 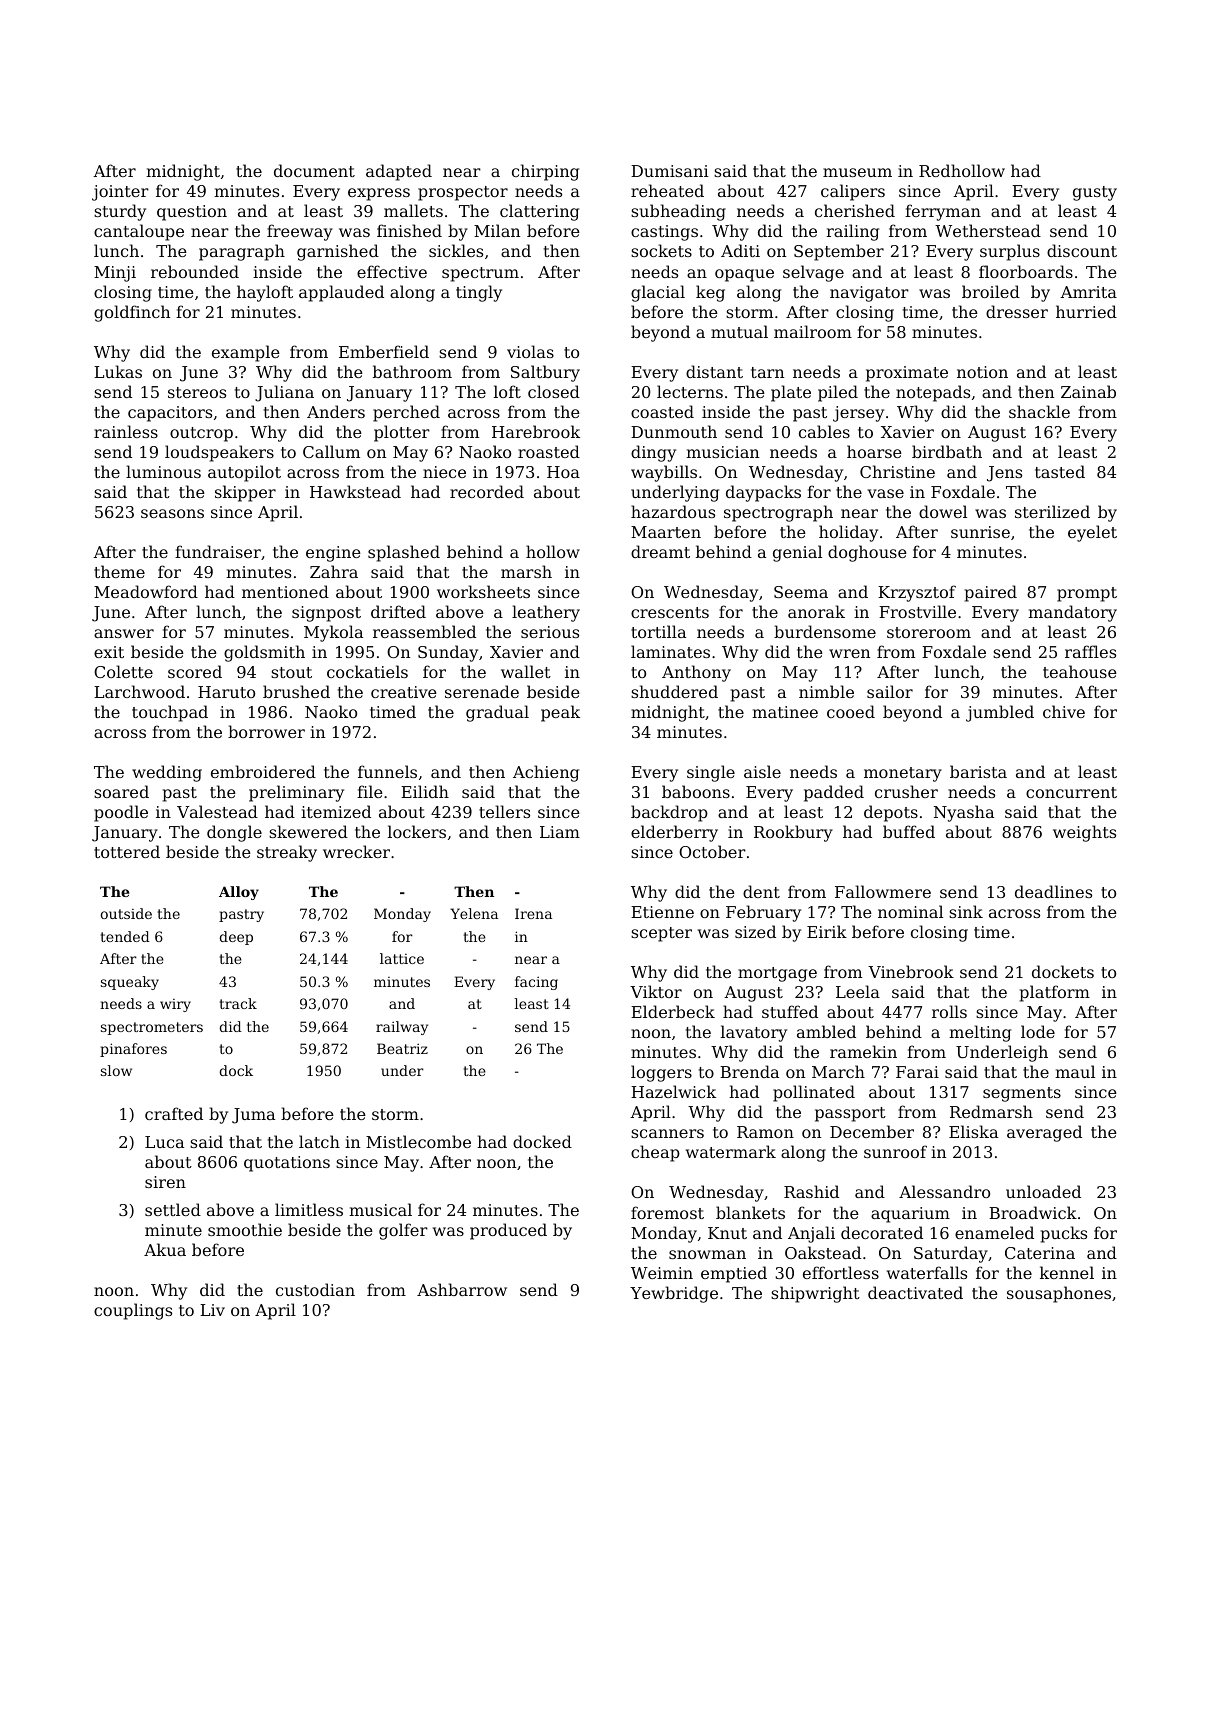 I want to click on hurried, so click(x=1086, y=311).
